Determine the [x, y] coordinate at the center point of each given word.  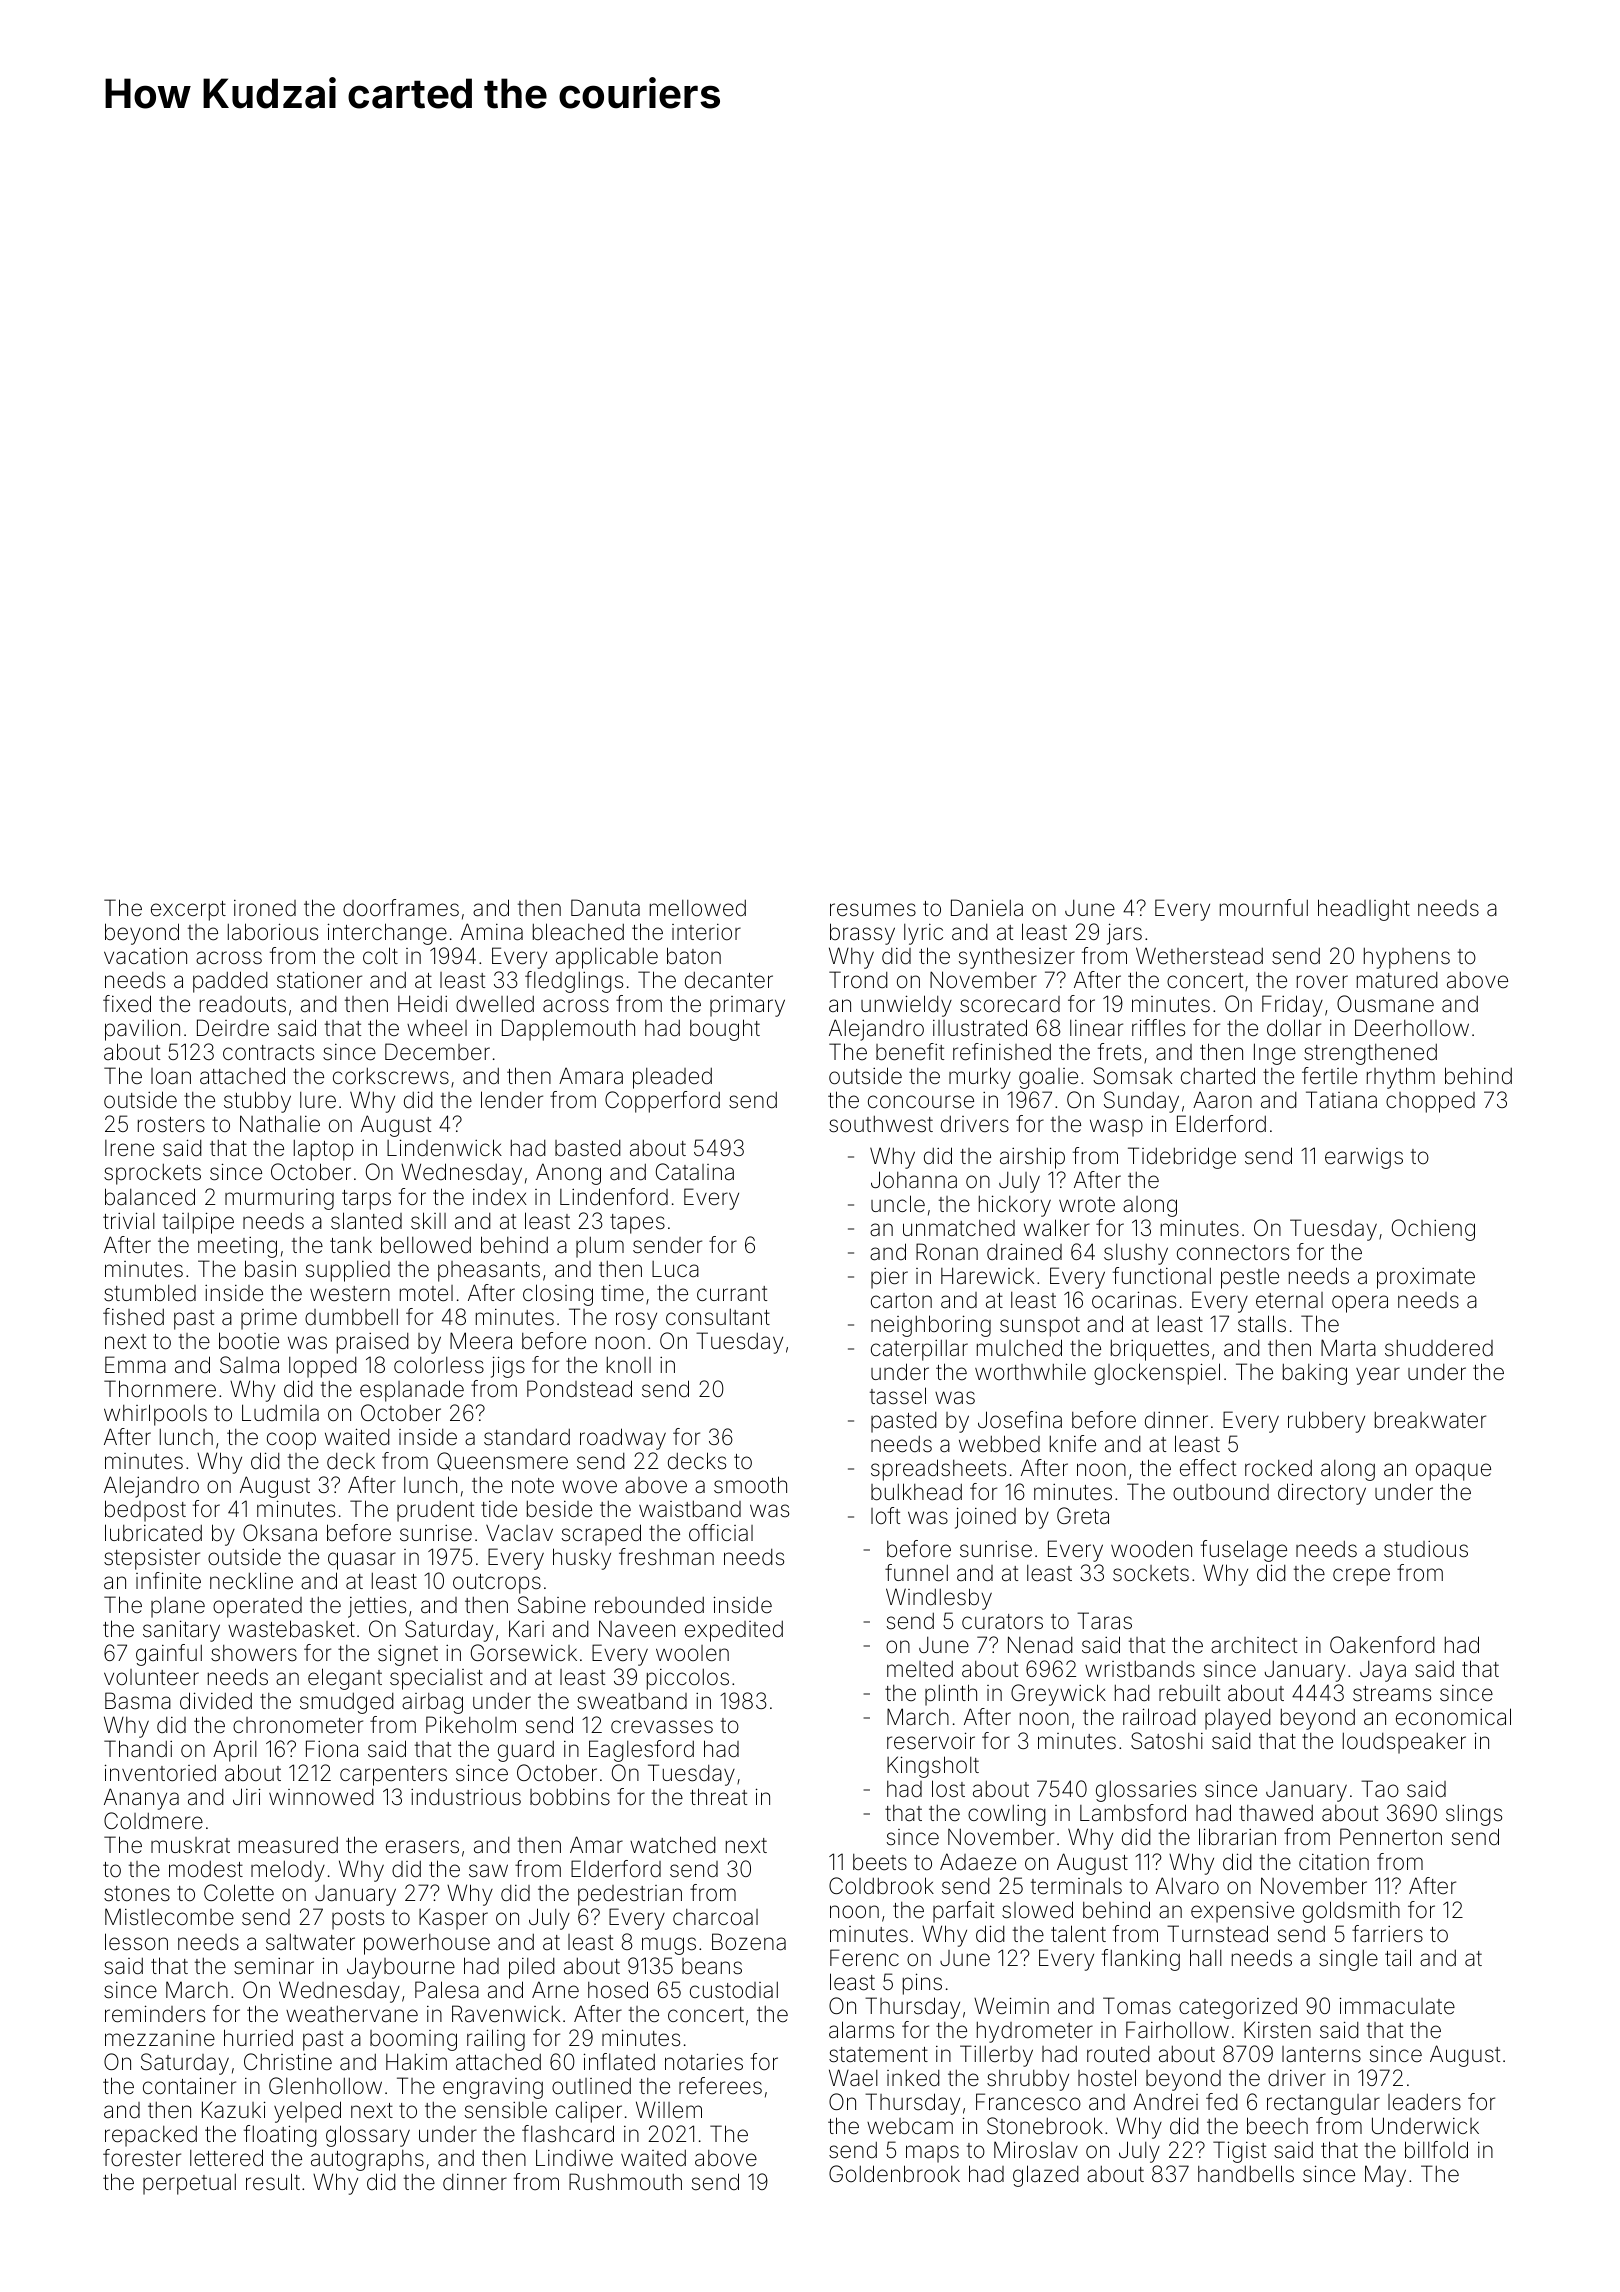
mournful [1264, 907]
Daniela [987, 908]
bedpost [145, 1511]
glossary [368, 2136]
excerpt [188, 911]
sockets [1151, 1573]
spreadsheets [938, 1470]
